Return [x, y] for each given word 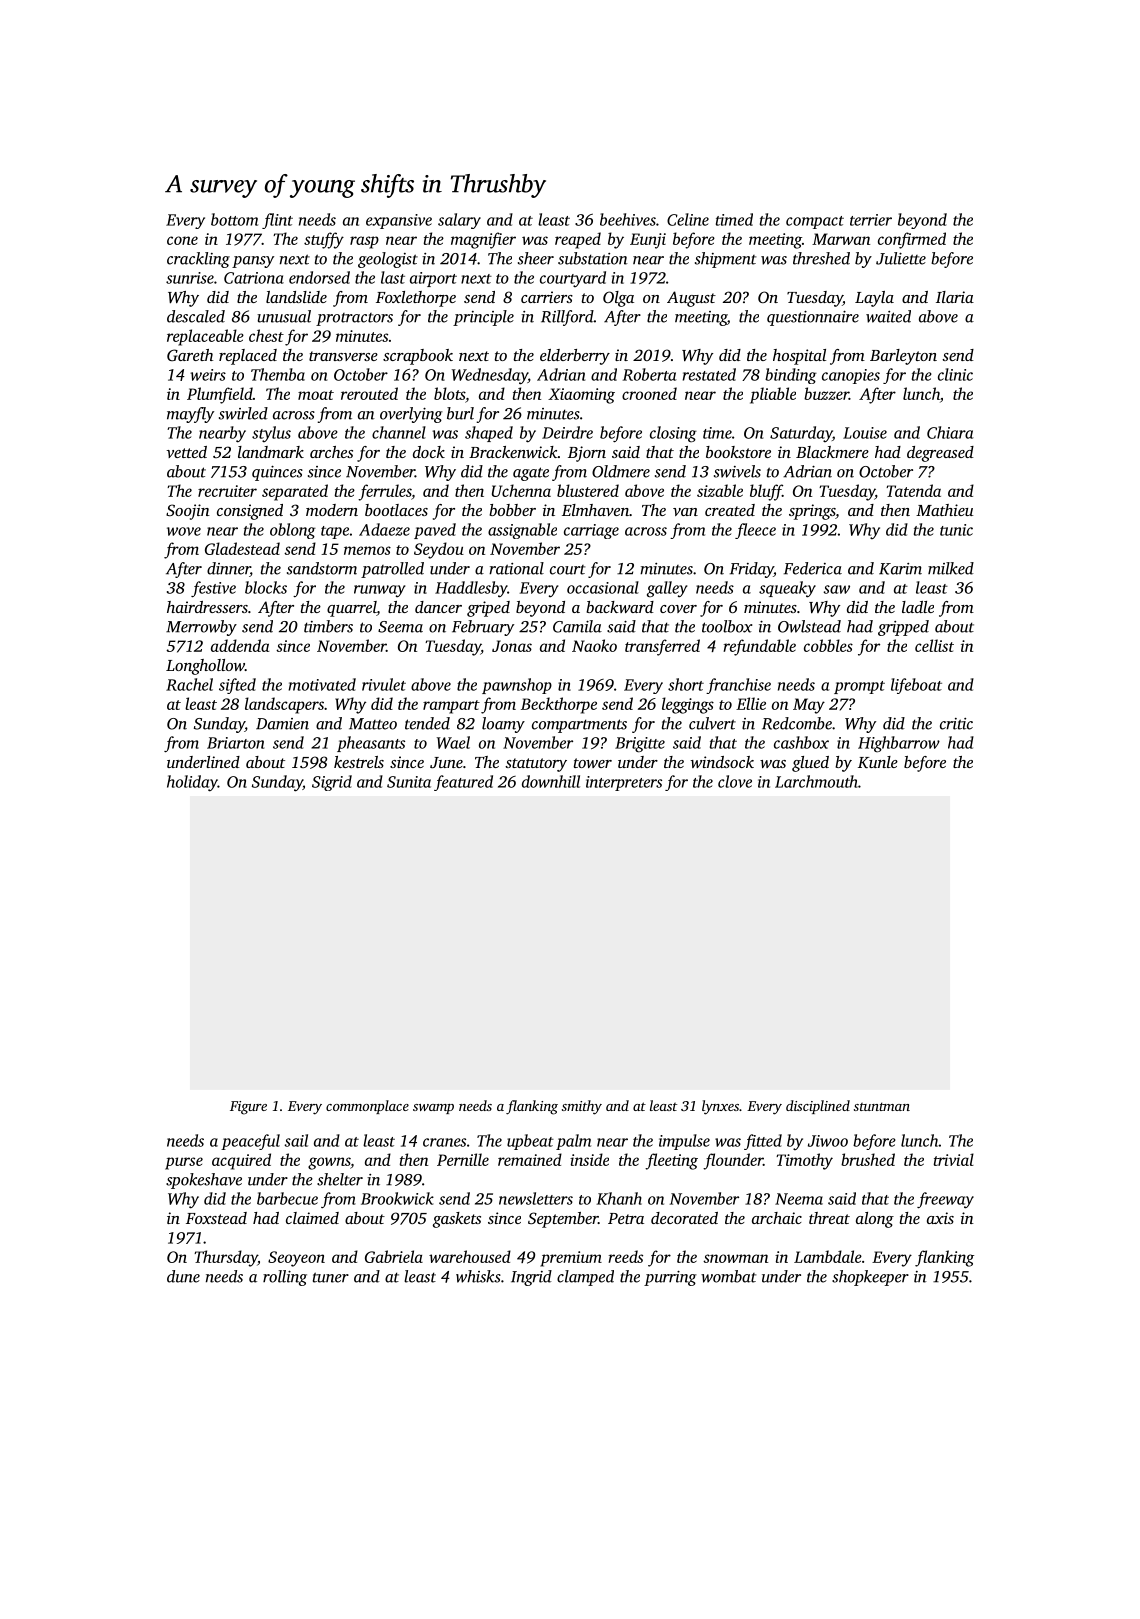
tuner [331, 1277]
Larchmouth [816, 781]
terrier [871, 220]
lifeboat [916, 686]
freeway [945, 1200]
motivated [322, 684]
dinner [228, 569]
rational [516, 568]
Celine [688, 219]
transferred [662, 647]
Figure [248, 1108]
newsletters [536, 1198]
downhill [551, 781]
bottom [234, 219]
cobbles [828, 645]
